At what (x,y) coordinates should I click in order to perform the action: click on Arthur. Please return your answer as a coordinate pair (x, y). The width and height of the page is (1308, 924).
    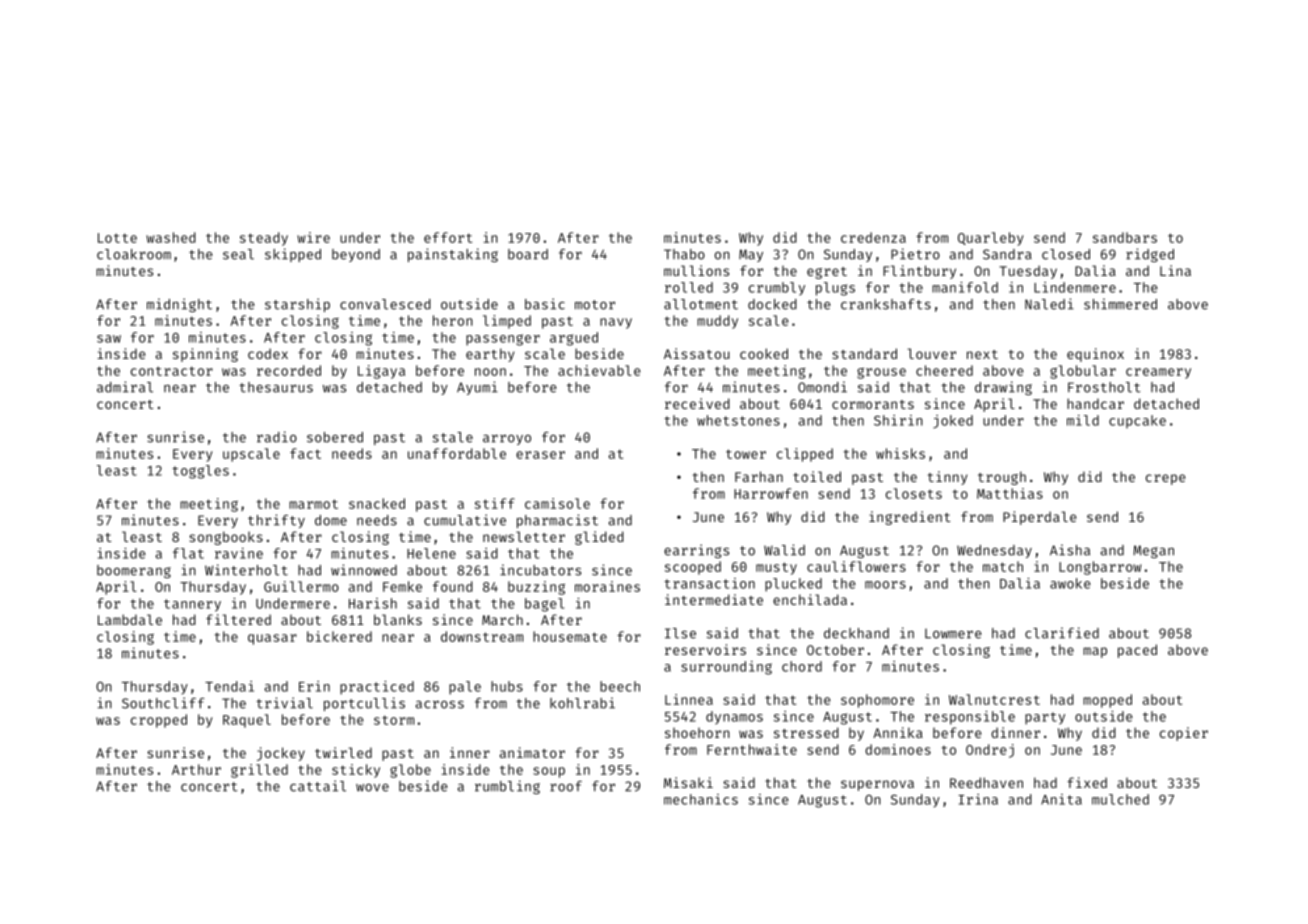
    Looking at the image, I should click on (196, 769).
